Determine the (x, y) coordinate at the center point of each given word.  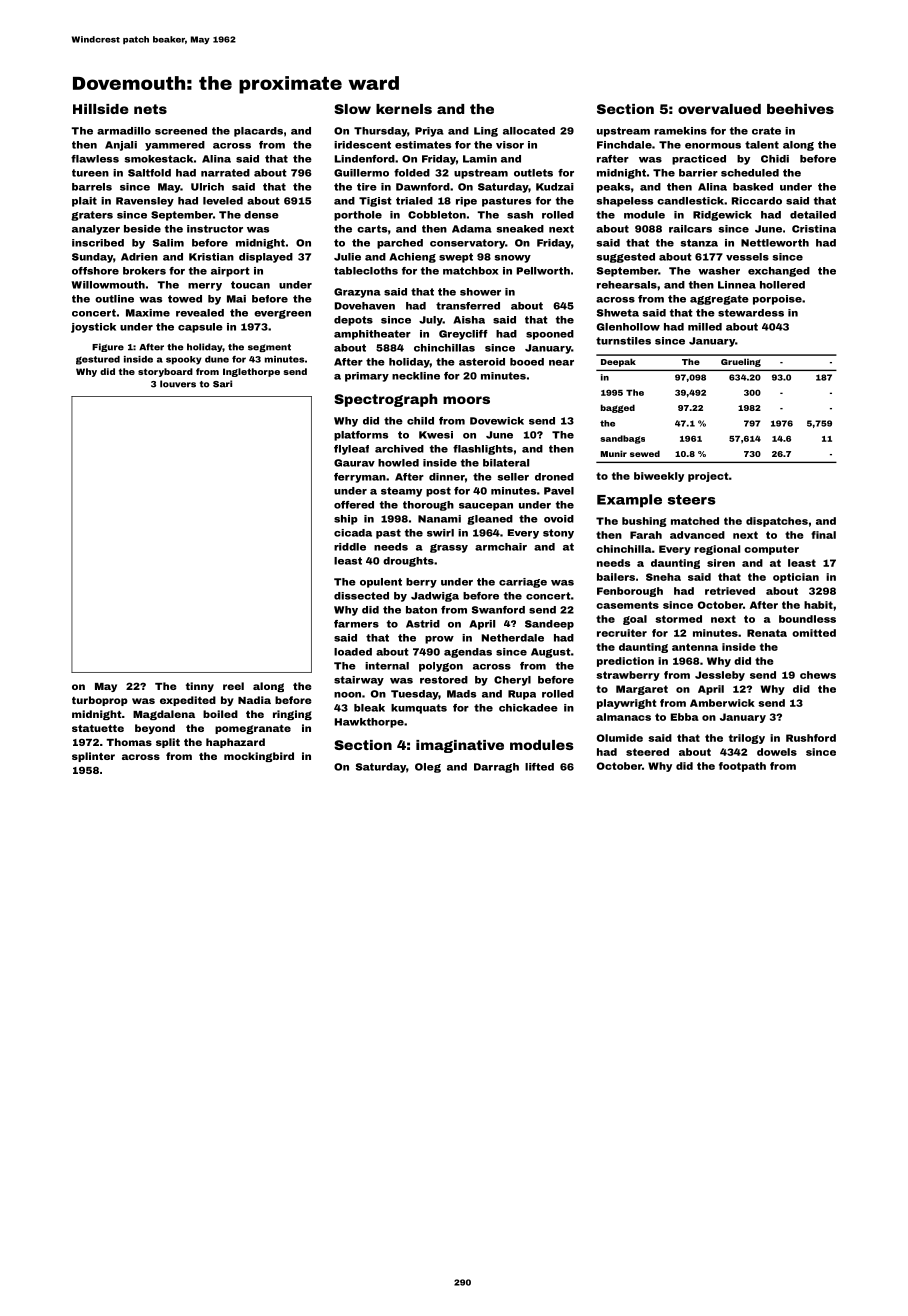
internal (387, 666)
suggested (626, 258)
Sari (222, 384)
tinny (200, 687)
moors (466, 400)
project (708, 477)
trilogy (747, 739)
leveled (223, 201)
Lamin (480, 159)
